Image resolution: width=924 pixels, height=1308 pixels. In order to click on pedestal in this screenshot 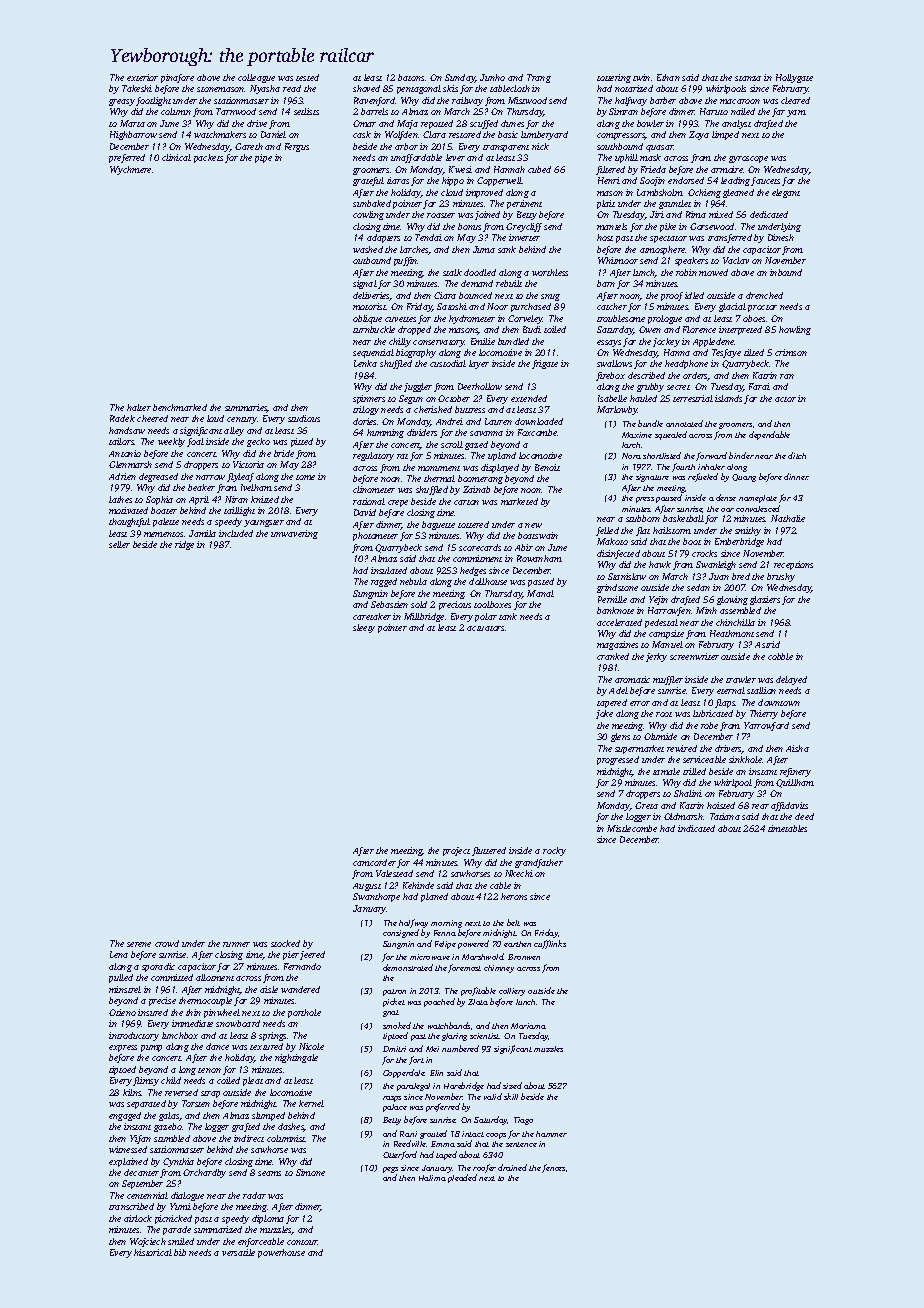, I will do `click(661, 623)`.
